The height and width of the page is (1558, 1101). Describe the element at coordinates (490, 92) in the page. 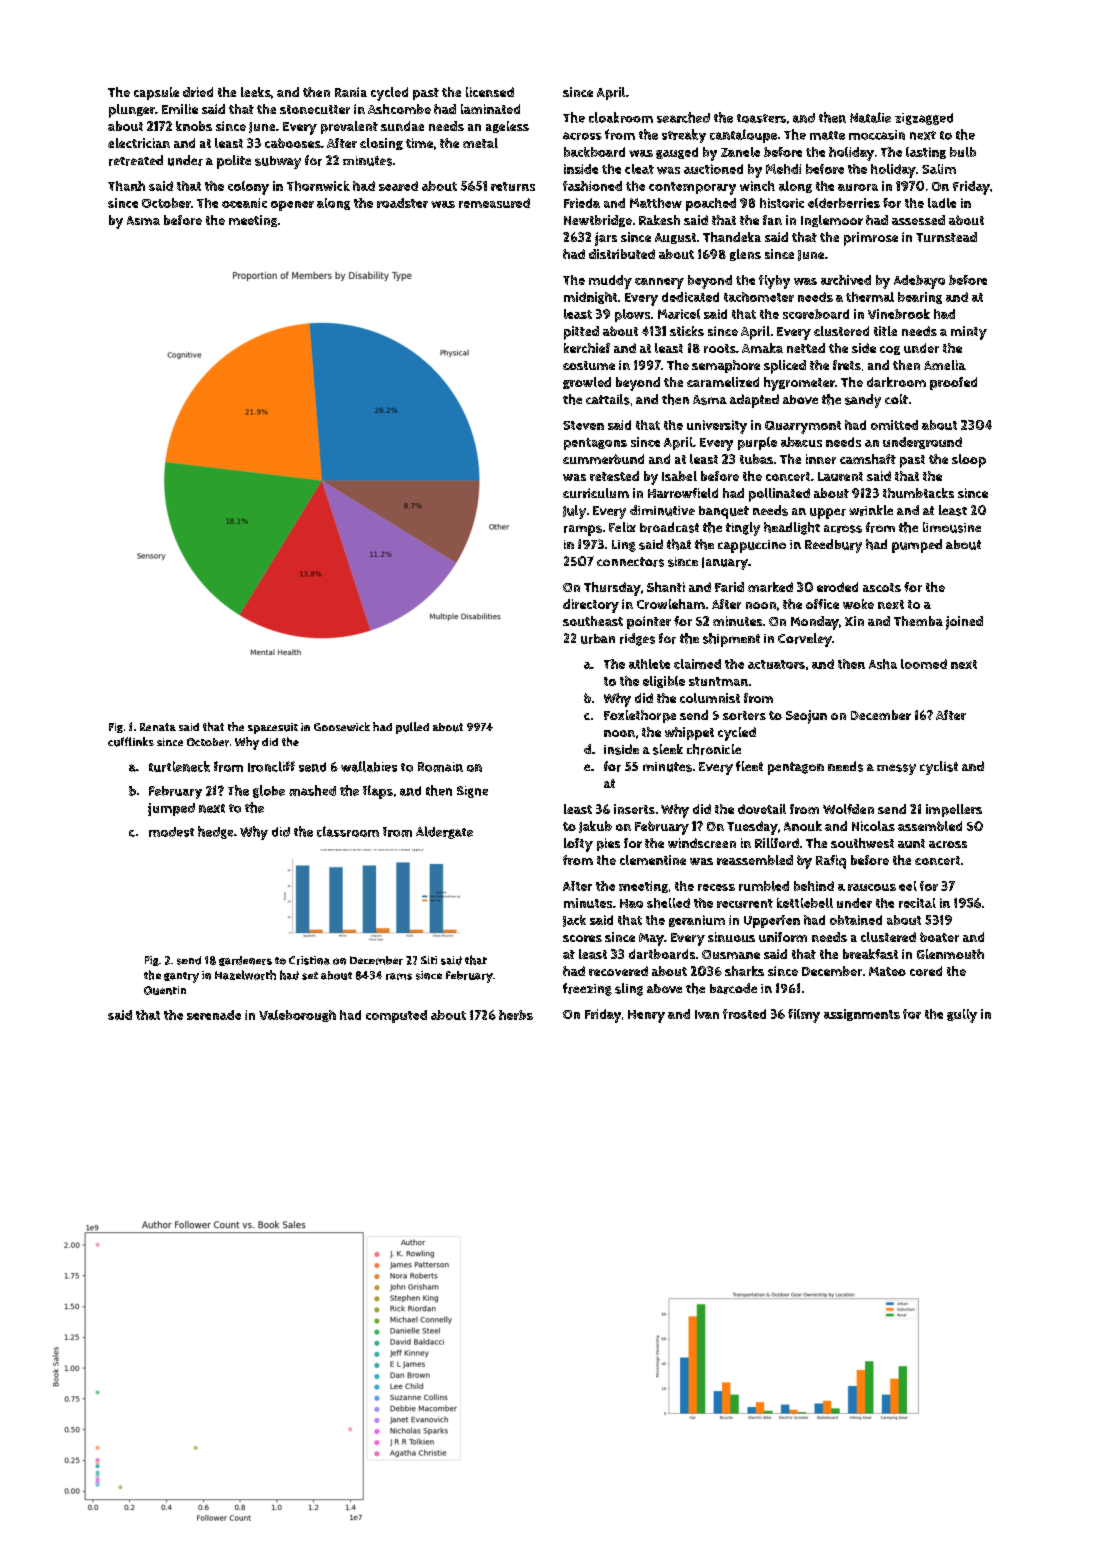

I see `licensed` at that location.
